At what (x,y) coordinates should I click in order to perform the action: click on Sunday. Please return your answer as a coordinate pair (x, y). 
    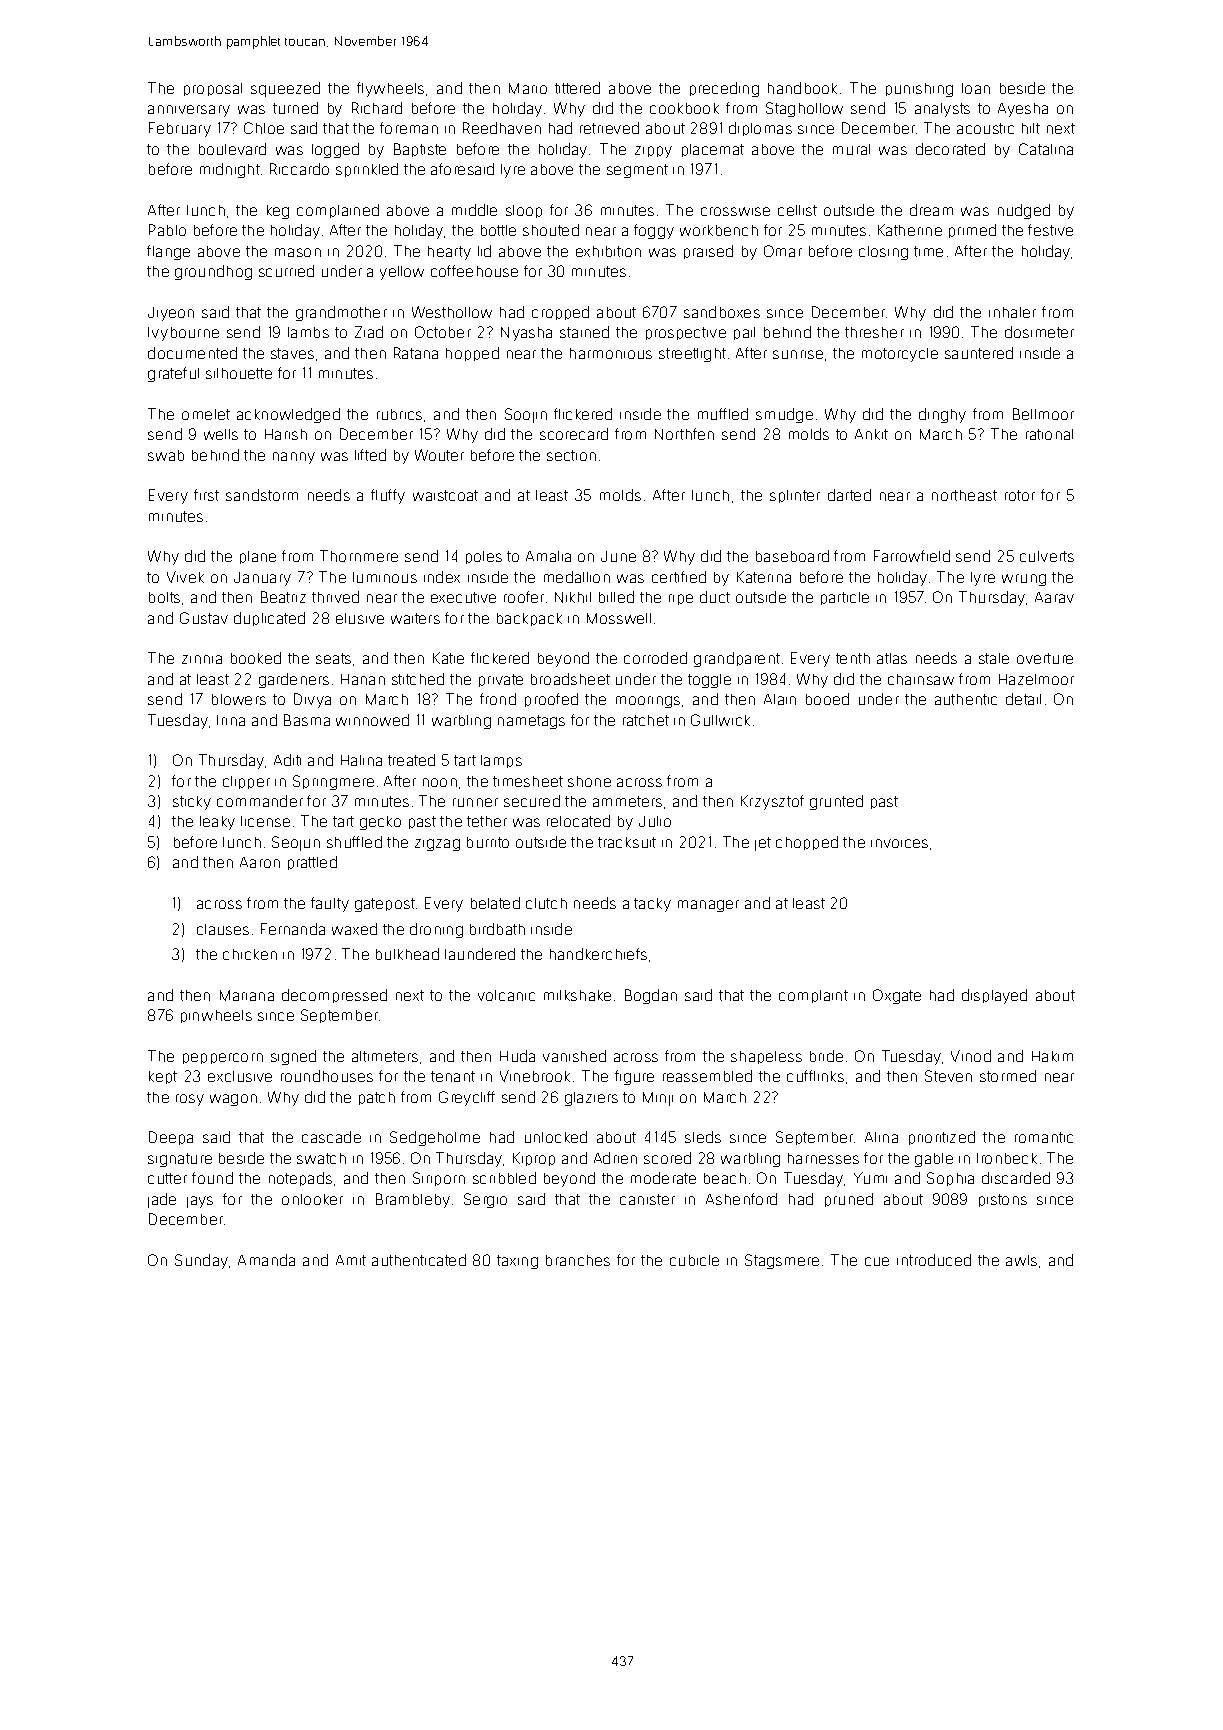
    Looking at the image, I should click on (201, 1261).
